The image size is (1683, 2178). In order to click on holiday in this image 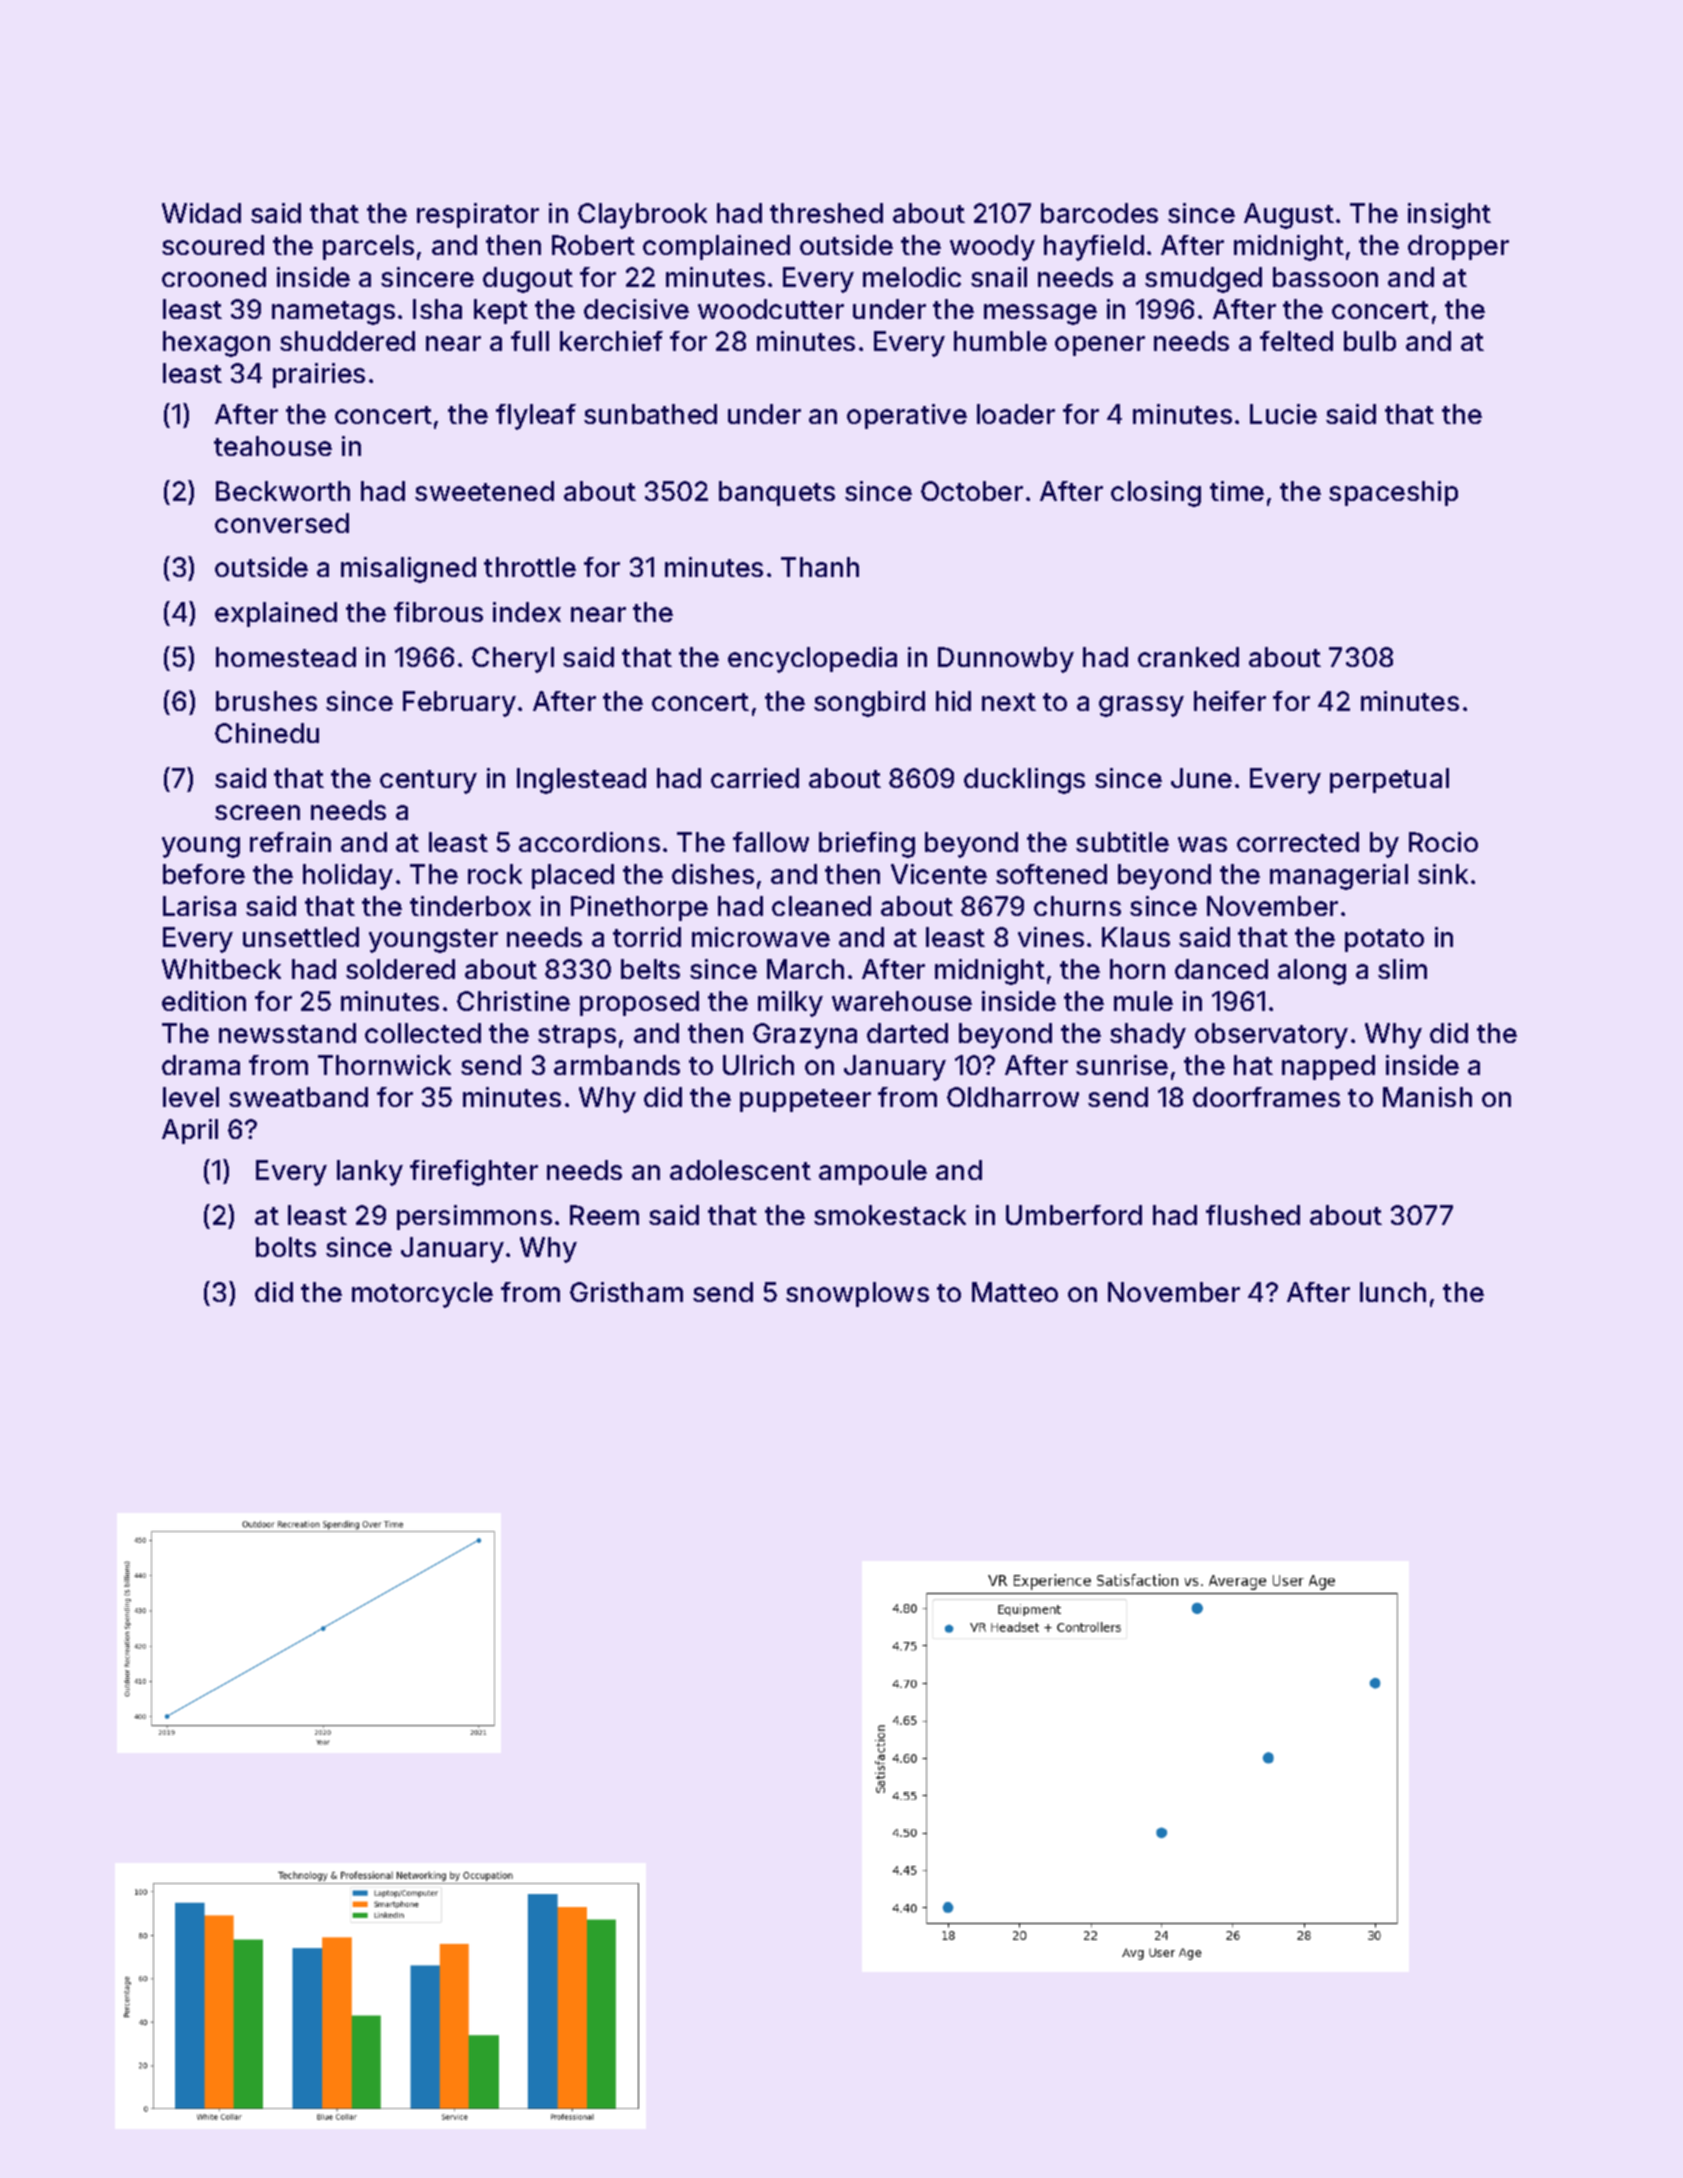, I will do `click(348, 877)`.
